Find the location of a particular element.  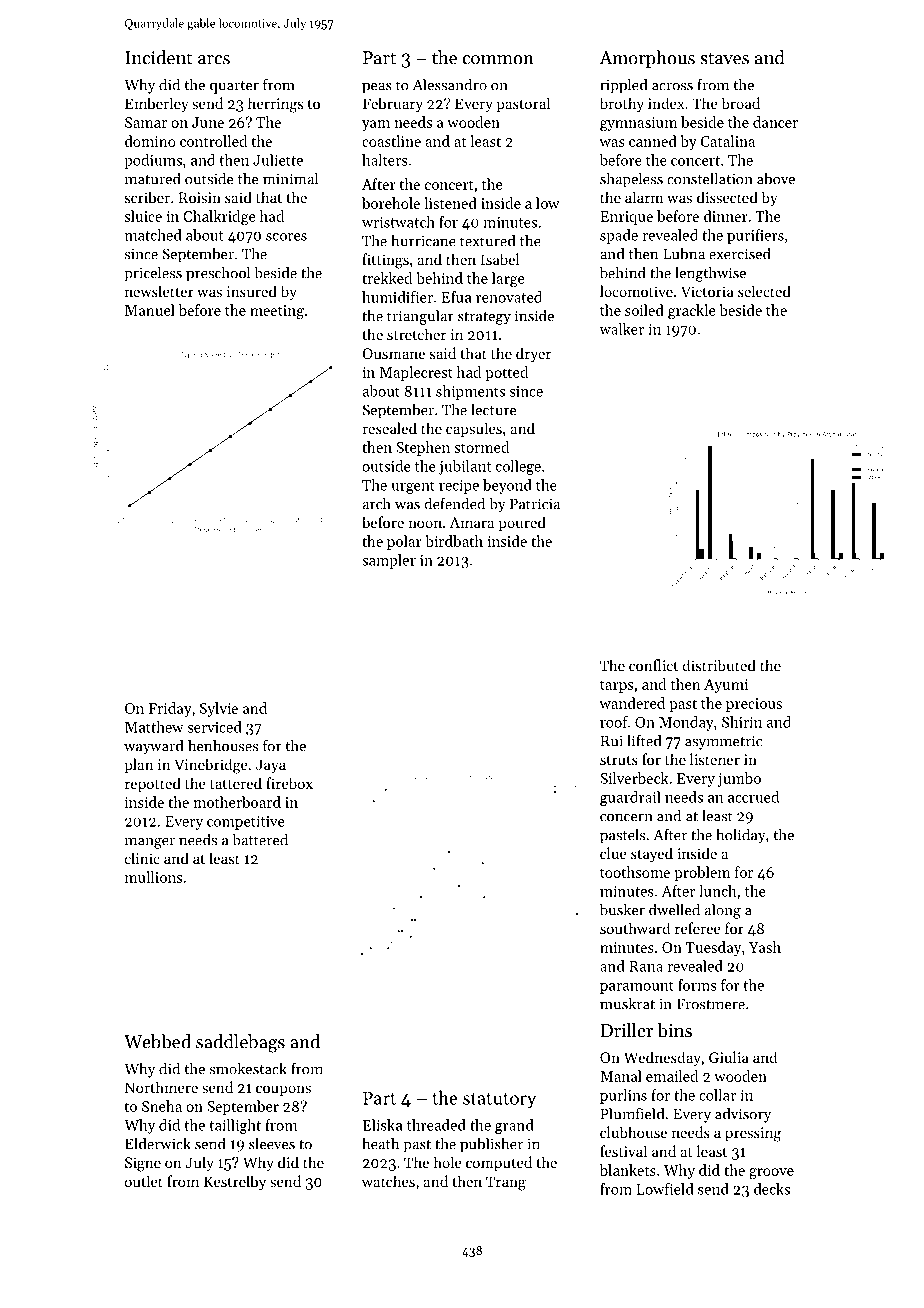

Vinebridge is located at coordinates (211, 766).
